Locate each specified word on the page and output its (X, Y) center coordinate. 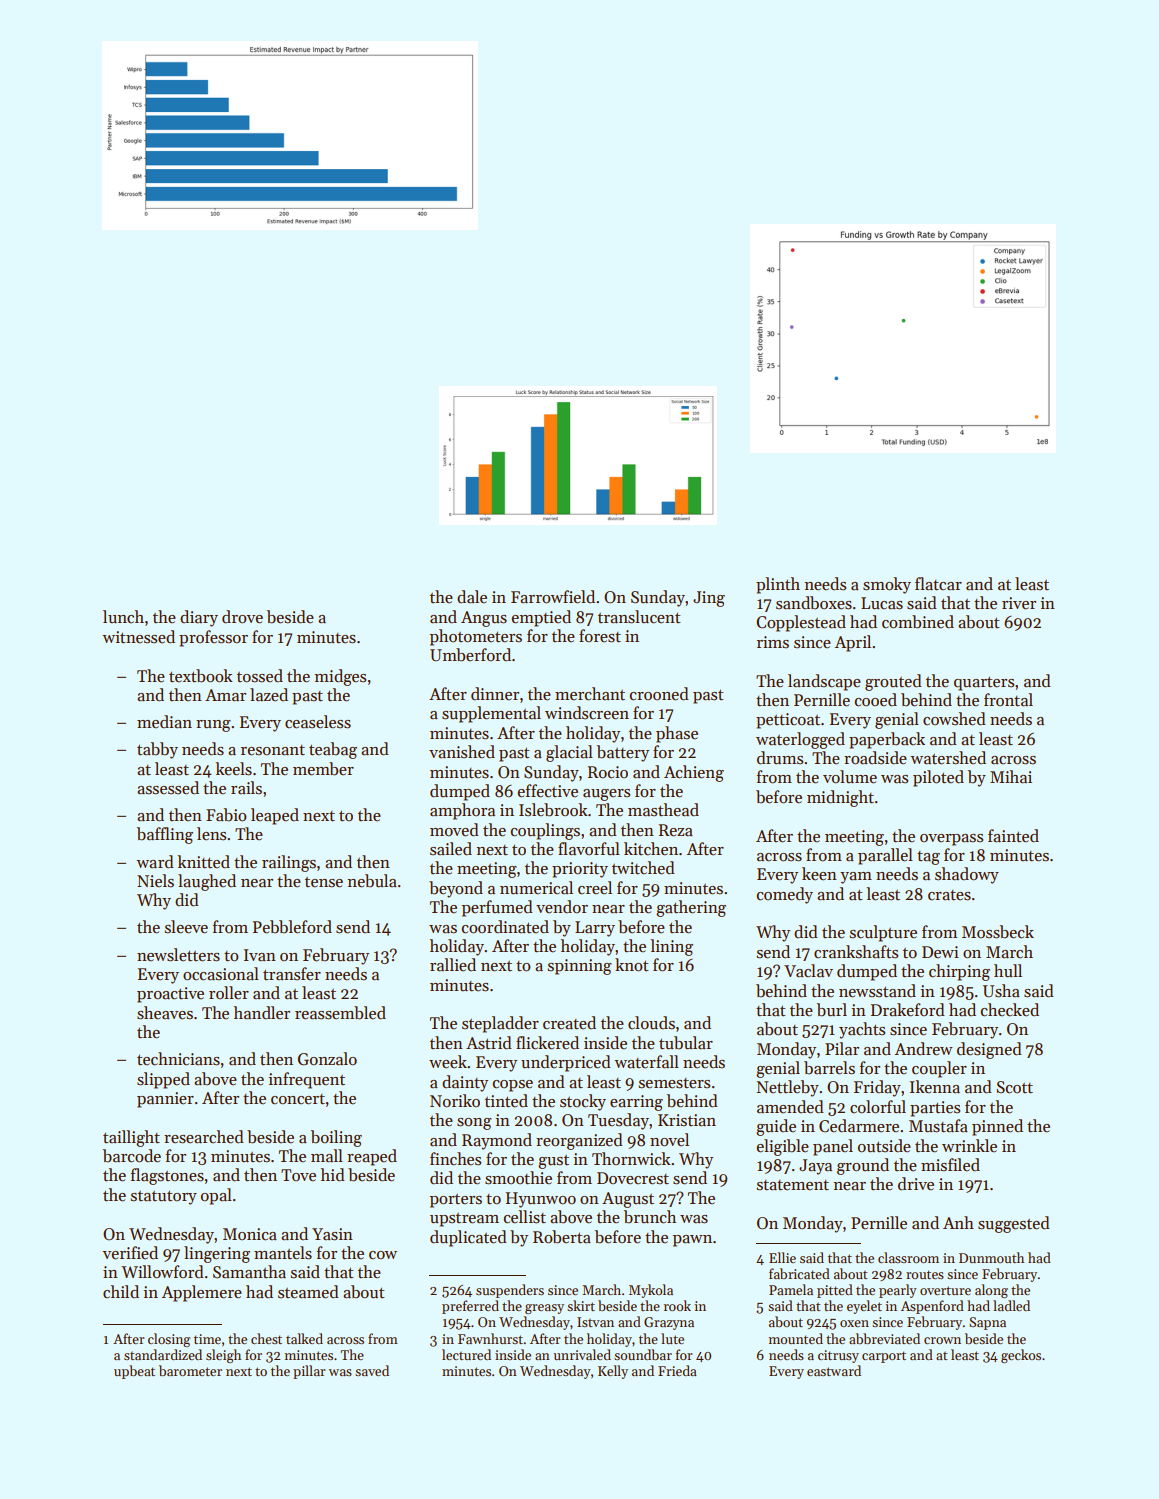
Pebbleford (292, 927)
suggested (1014, 1224)
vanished (462, 752)
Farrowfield (553, 597)
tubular (686, 1043)
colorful (878, 1107)
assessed (168, 788)
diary (199, 618)
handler (262, 1013)
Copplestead (801, 623)
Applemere (202, 1293)
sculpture (883, 933)
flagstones (167, 1176)
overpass (951, 840)
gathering (691, 908)
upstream (464, 1220)
